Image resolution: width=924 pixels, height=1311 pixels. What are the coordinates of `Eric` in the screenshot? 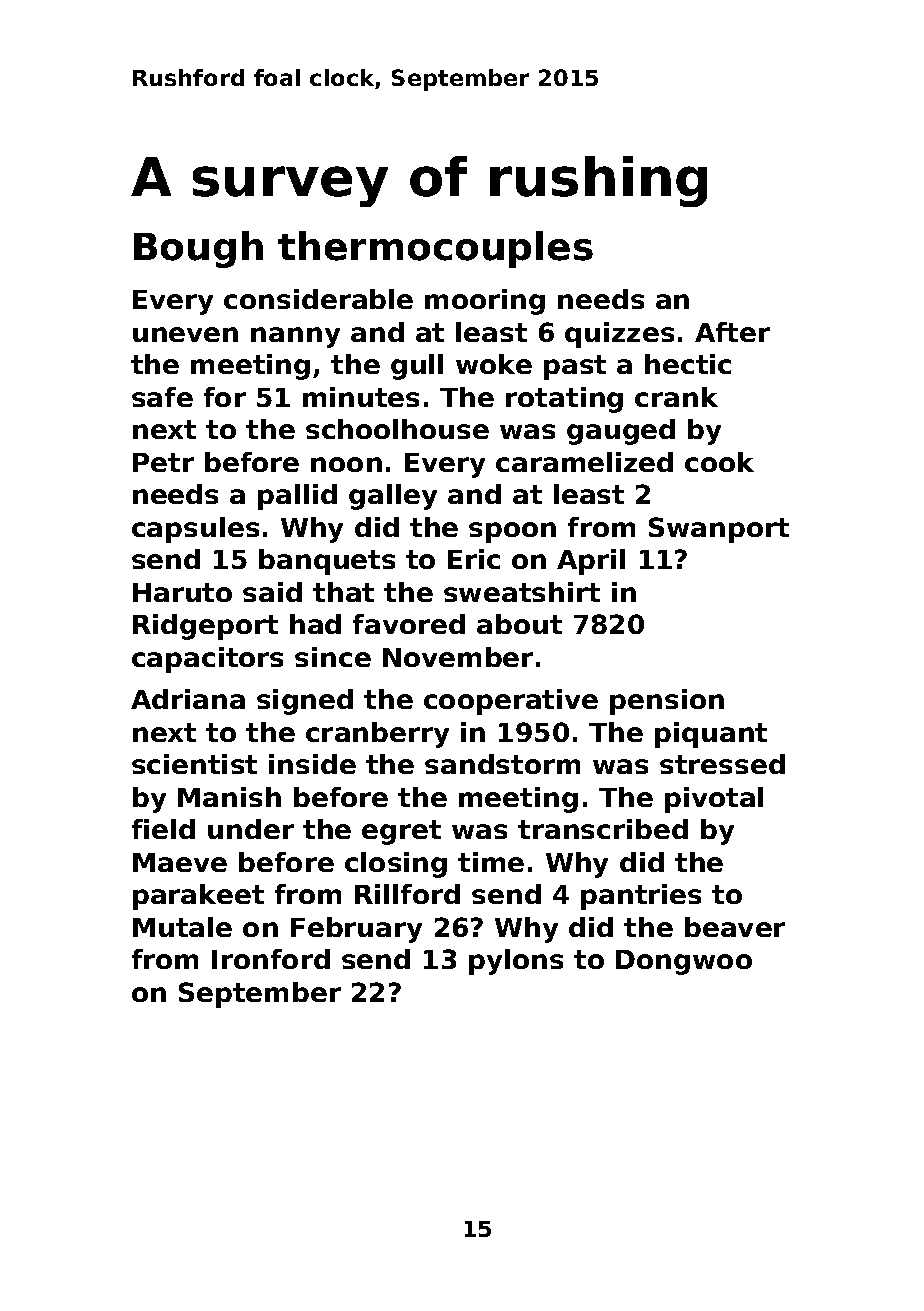 It's located at (474, 559).
